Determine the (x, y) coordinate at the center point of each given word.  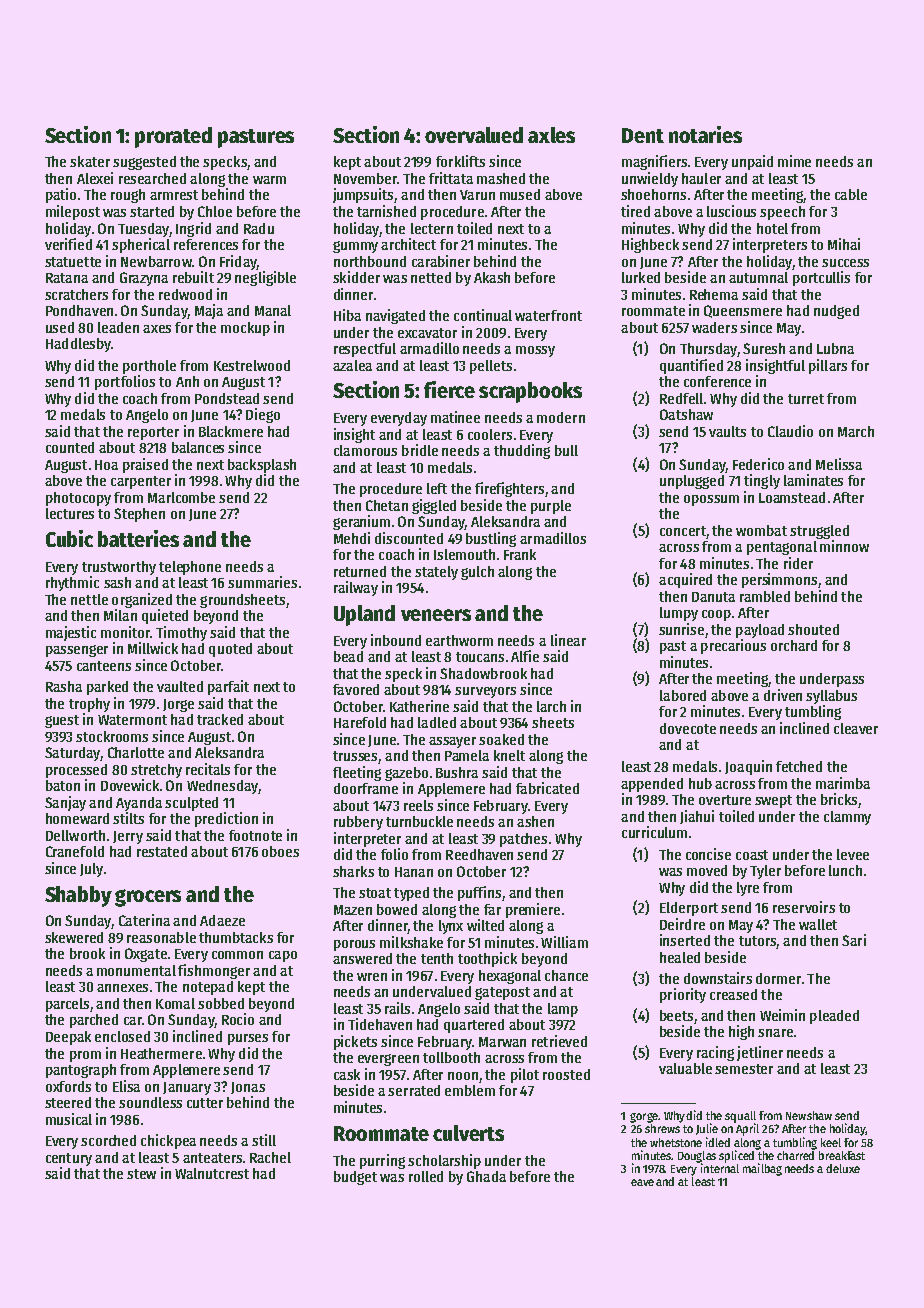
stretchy (156, 771)
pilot (525, 1075)
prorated (173, 137)
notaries (705, 134)
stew (141, 1174)
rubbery (358, 823)
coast (752, 855)
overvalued (474, 135)
